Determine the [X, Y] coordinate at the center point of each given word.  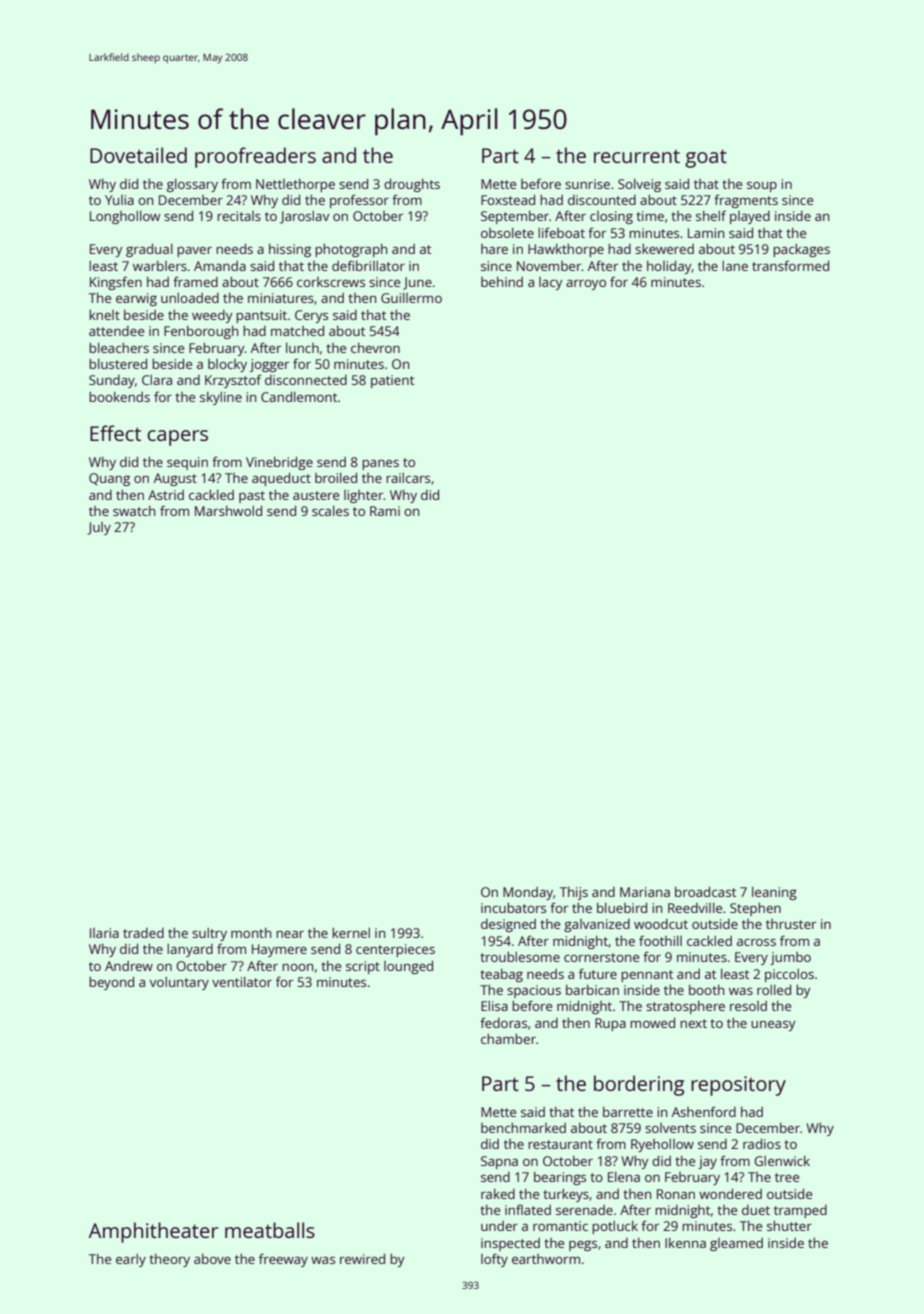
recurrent [637, 156]
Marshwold [228, 510]
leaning [774, 893]
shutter [789, 1225]
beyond [111, 983]
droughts [412, 185]
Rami [385, 511]
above [212, 1258]
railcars [408, 477]
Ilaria [104, 933]
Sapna [499, 1162]
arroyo [586, 285]
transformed [790, 265]
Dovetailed [138, 155]
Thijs [574, 893]
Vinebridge [279, 463]
